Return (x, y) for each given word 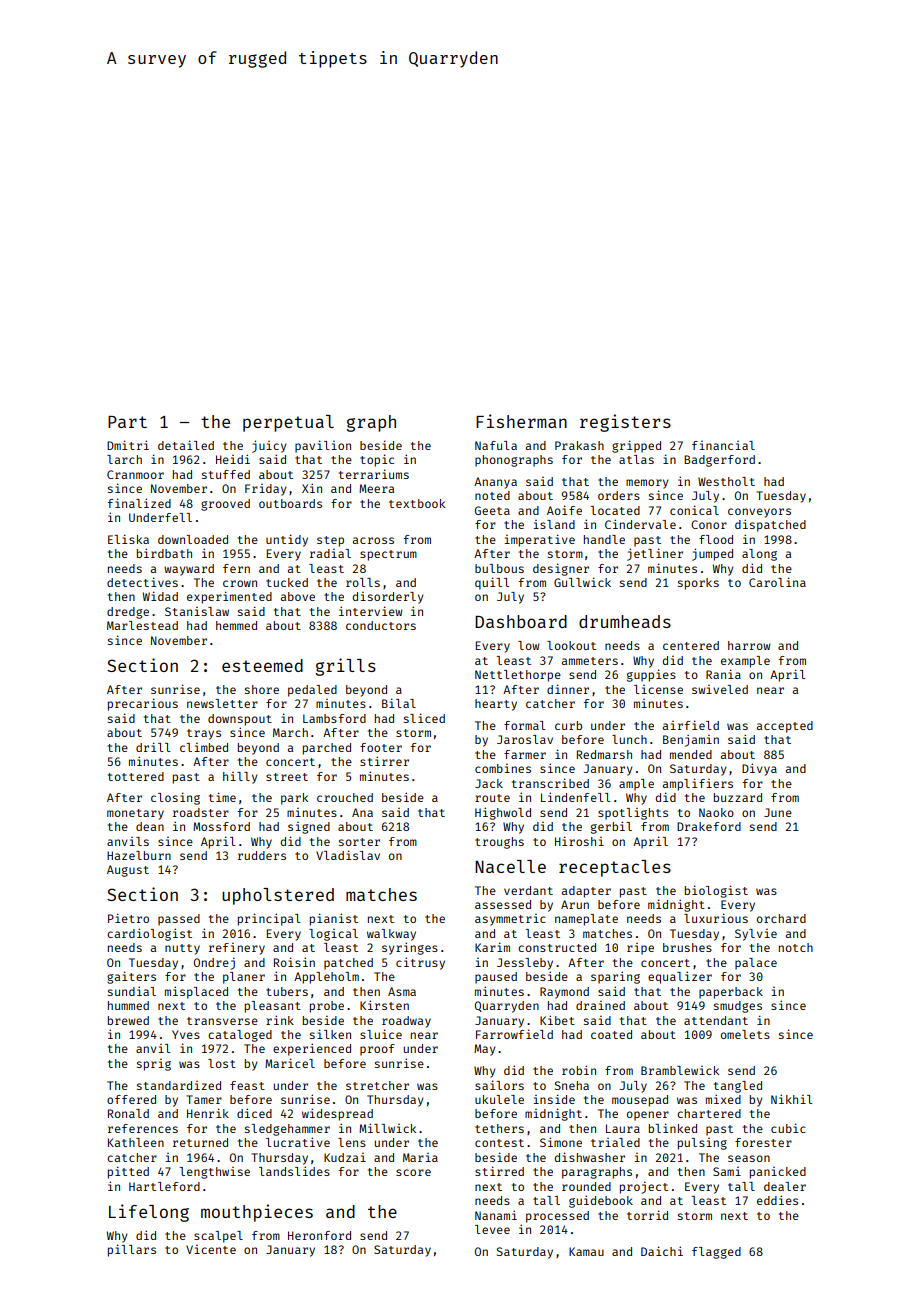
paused (496, 978)
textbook (417, 503)
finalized (139, 503)
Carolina (777, 582)
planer (244, 978)
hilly (240, 778)
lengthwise (215, 1173)
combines (503, 768)
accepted (785, 727)
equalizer (680, 977)
